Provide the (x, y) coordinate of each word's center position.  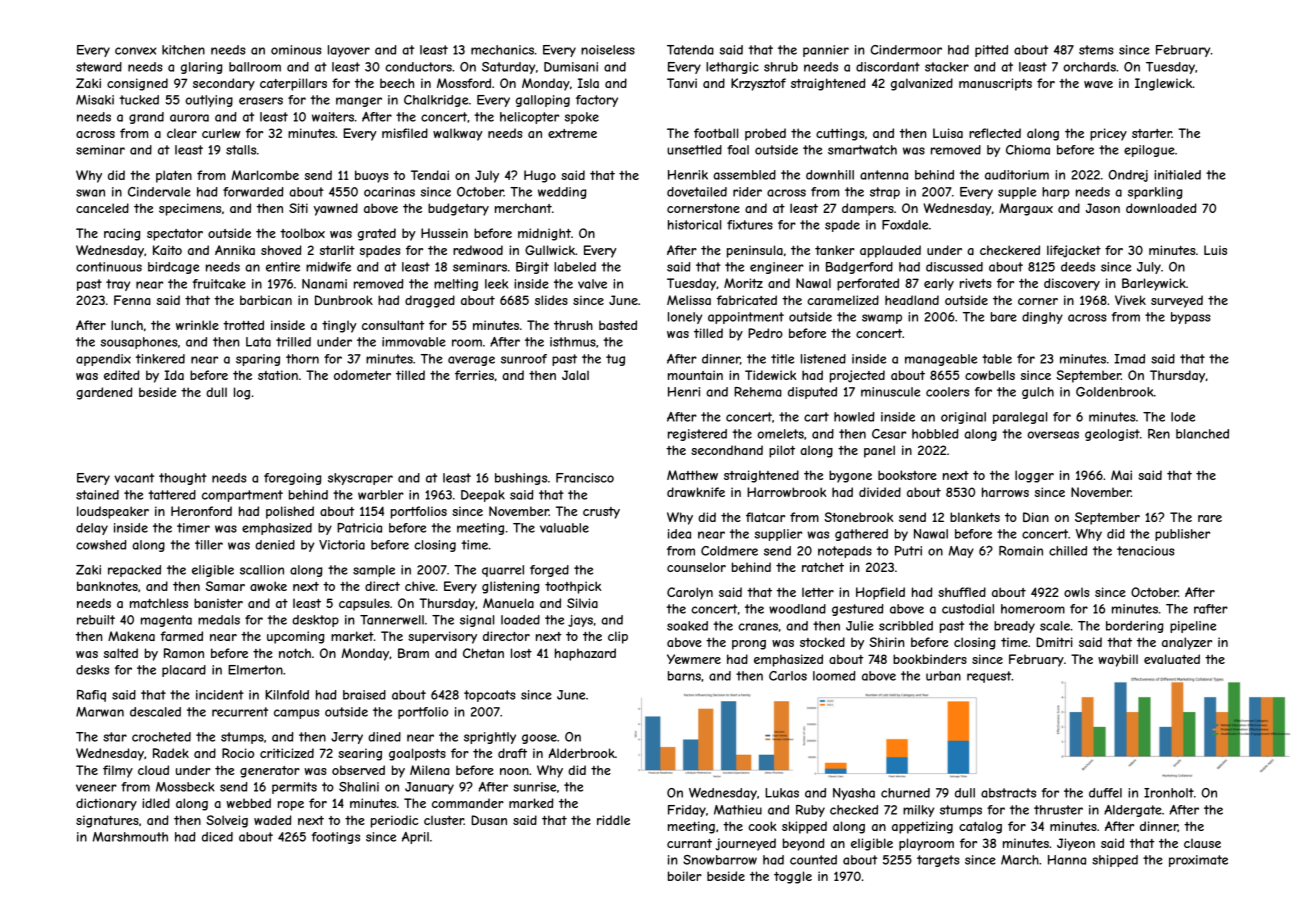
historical (694, 225)
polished (290, 512)
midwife (328, 267)
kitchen (183, 50)
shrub (781, 67)
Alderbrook (581, 753)
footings (336, 838)
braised (364, 695)
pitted (991, 51)
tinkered (160, 359)
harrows (1005, 492)
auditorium (1017, 175)
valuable (564, 528)
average (471, 361)
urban (943, 676)
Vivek (1130, 300)
